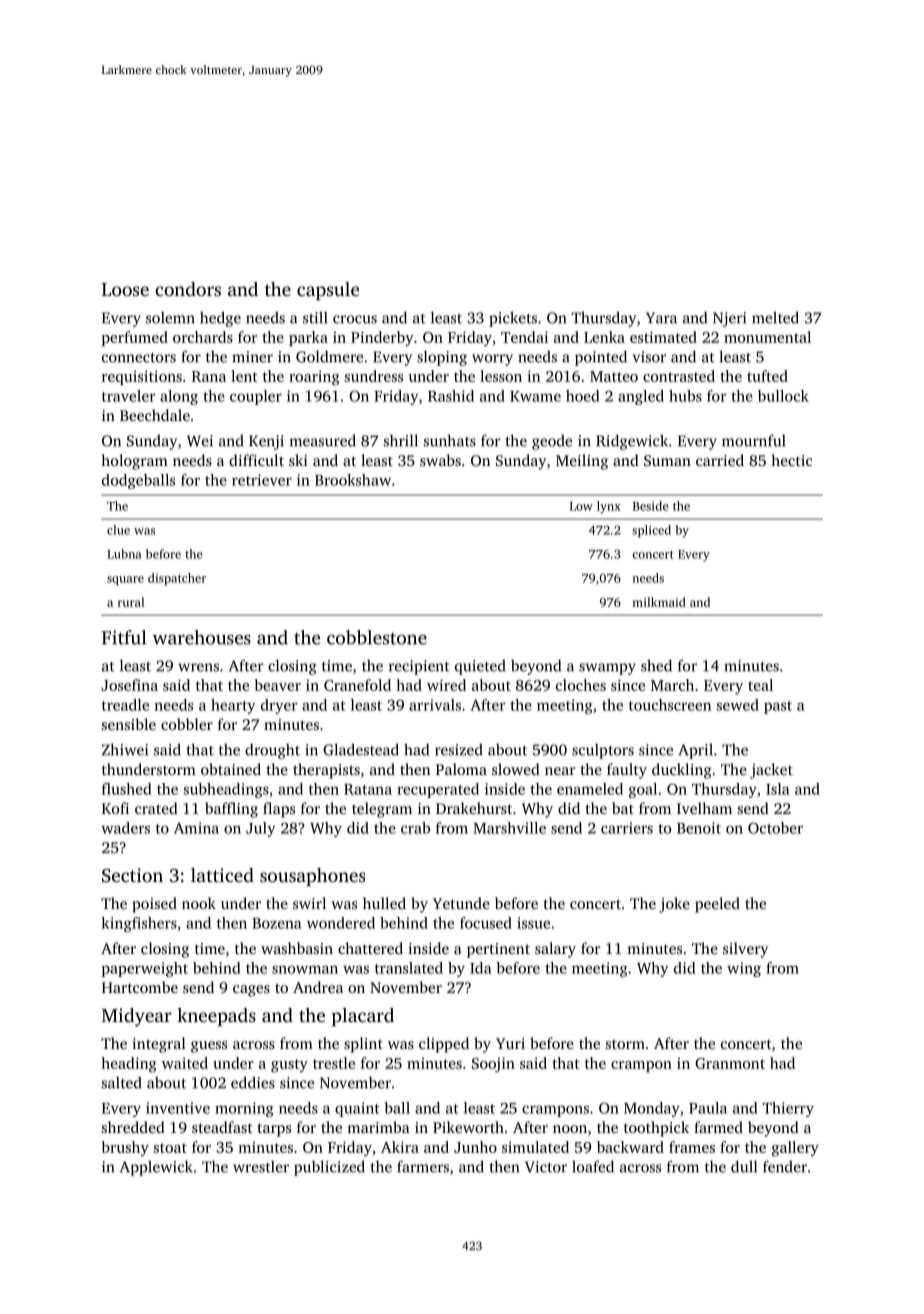  Describe the element at coordinates (231, 810) in the image. I see `baffling` at that location.
